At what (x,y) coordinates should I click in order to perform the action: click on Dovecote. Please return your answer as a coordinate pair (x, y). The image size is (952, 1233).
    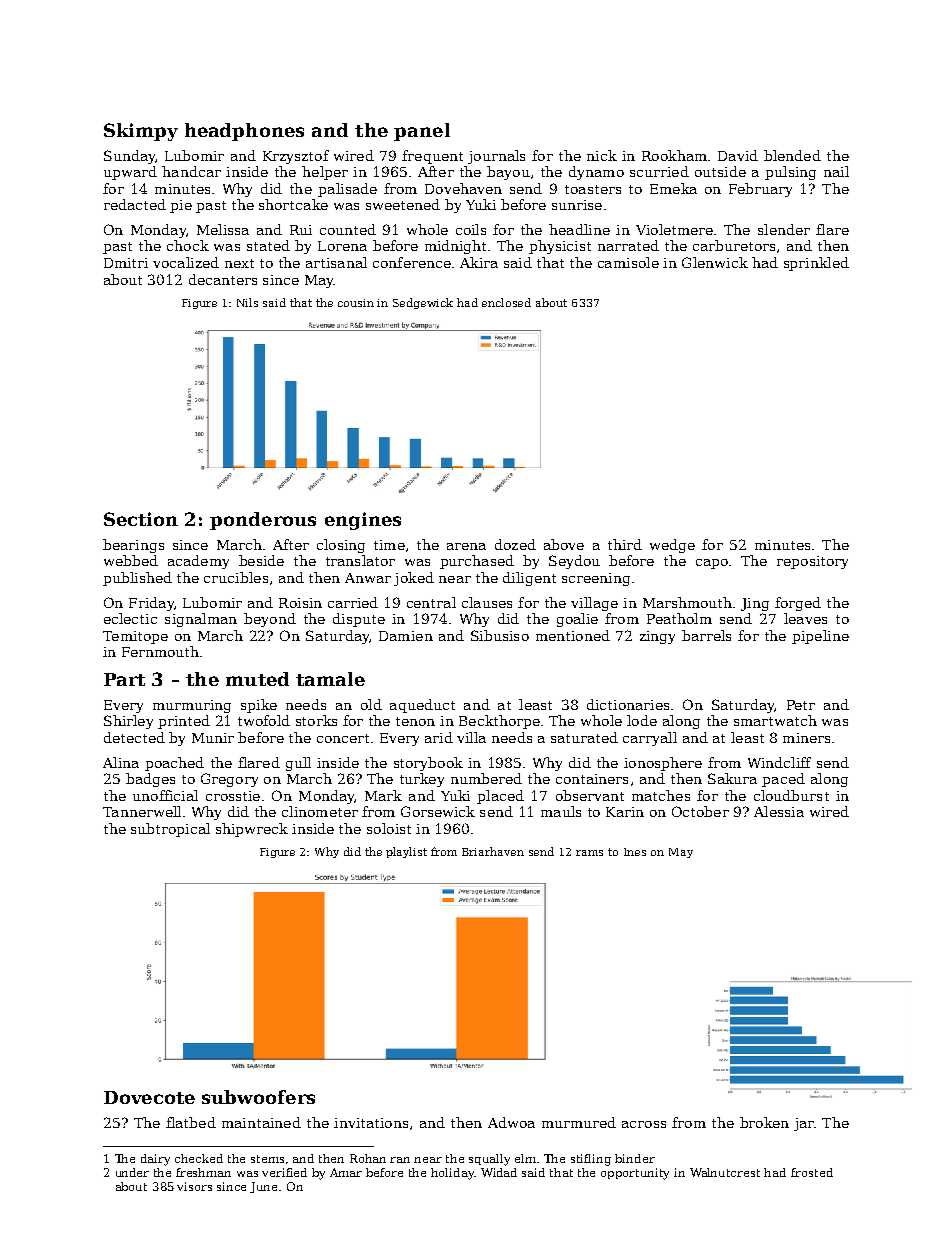
    Looking at the image, I should click on (149, 1097).
